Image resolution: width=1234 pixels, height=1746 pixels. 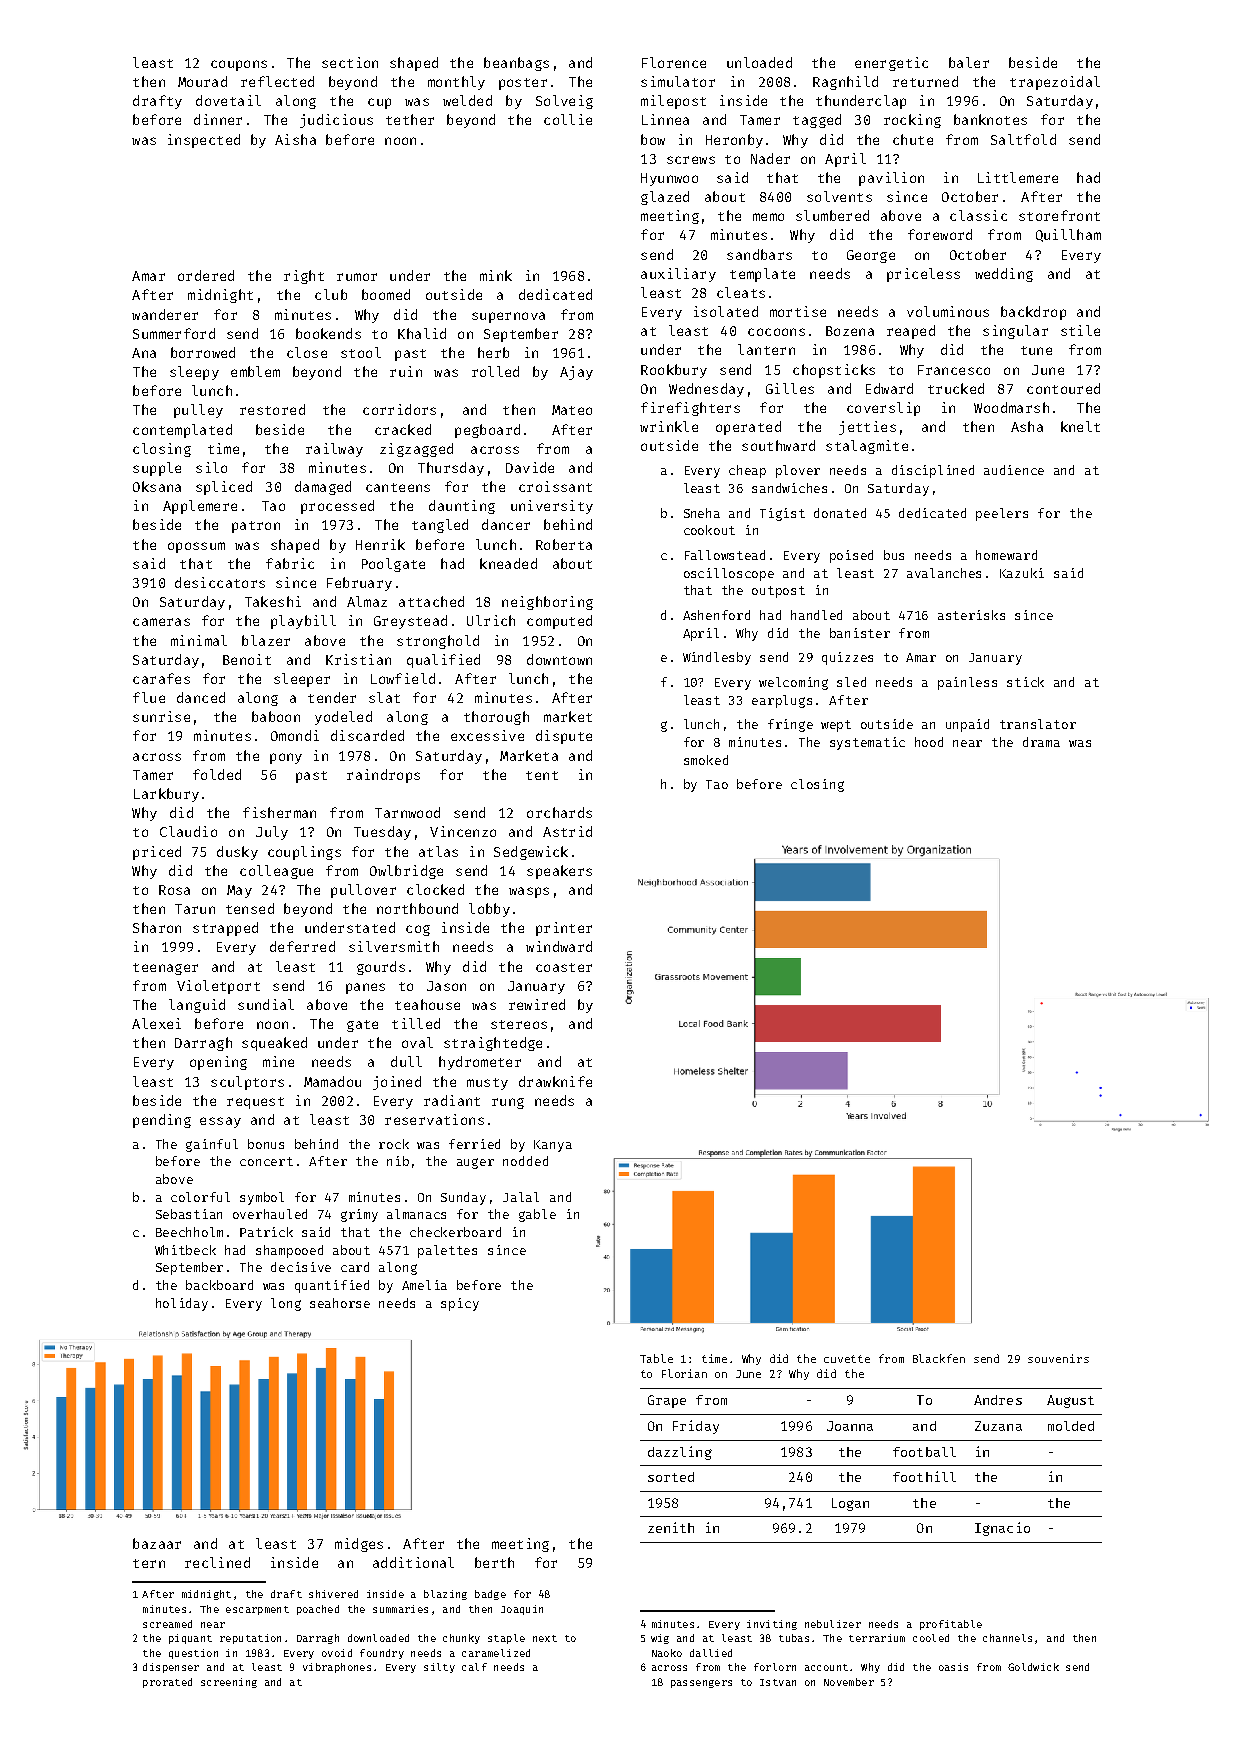 I want to click on screening, so click(x=229, y=1683).
